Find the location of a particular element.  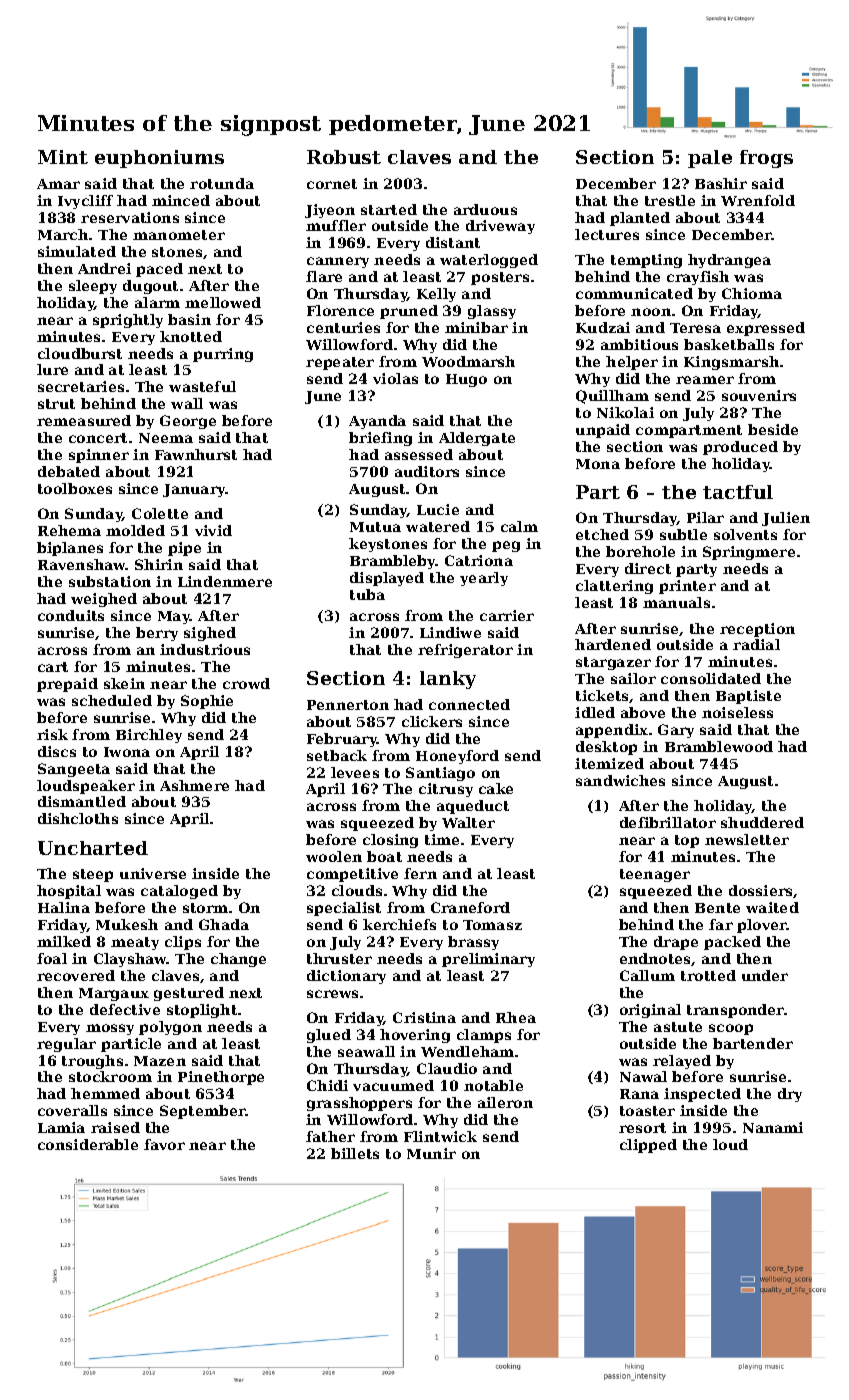

universe is located at coordinates (153, 873).
